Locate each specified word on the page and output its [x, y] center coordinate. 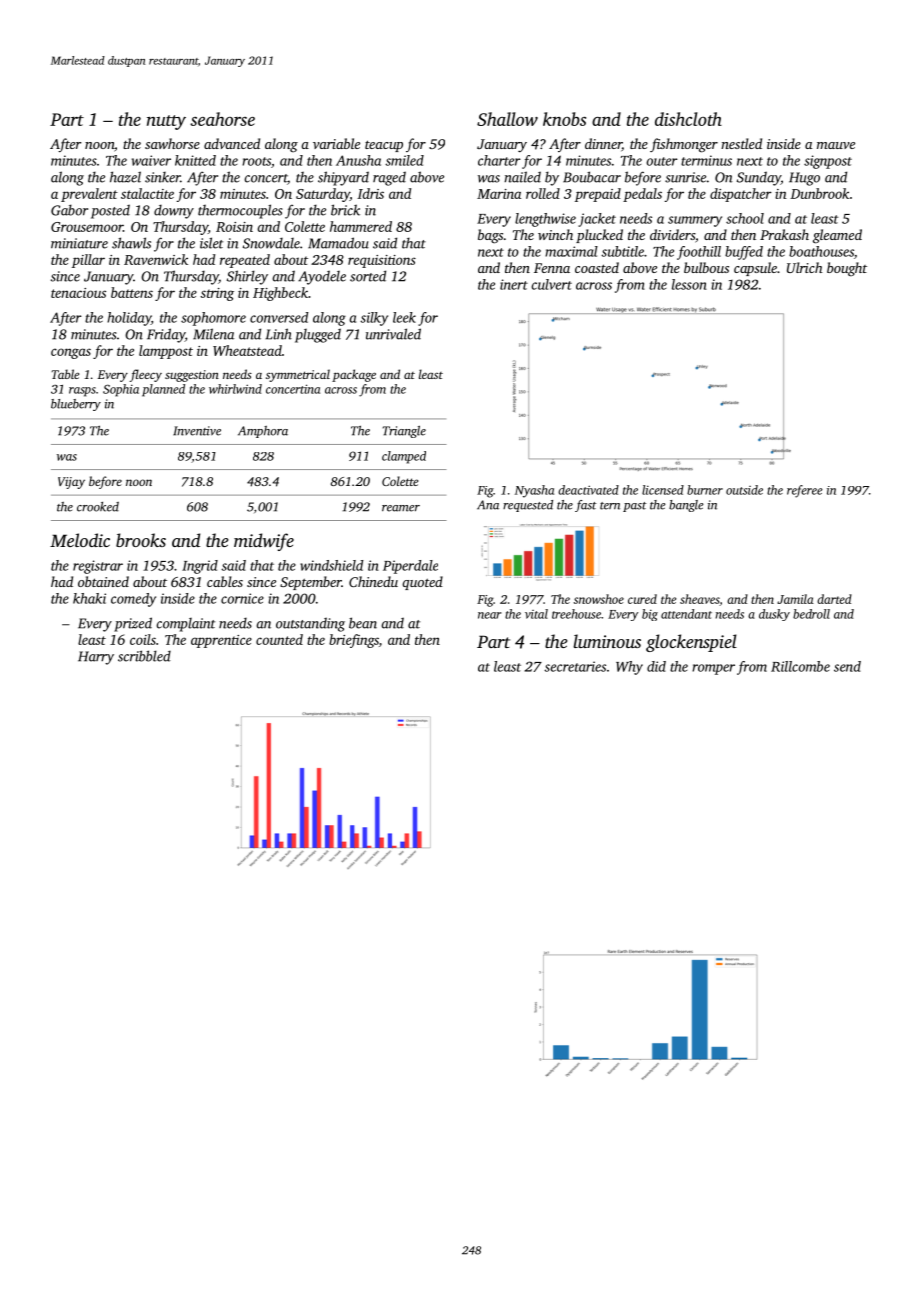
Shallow [507, 119]
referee [805, 491]
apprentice [221, 641]
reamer [401, 508]
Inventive [197, 431]
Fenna [552, 268]
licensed [663, 490]
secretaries [575, 666]
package [354, 375]
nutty [166, 122]
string [217, 294]
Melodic [80, 540]
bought [847, 269]
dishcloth [688, 119]
